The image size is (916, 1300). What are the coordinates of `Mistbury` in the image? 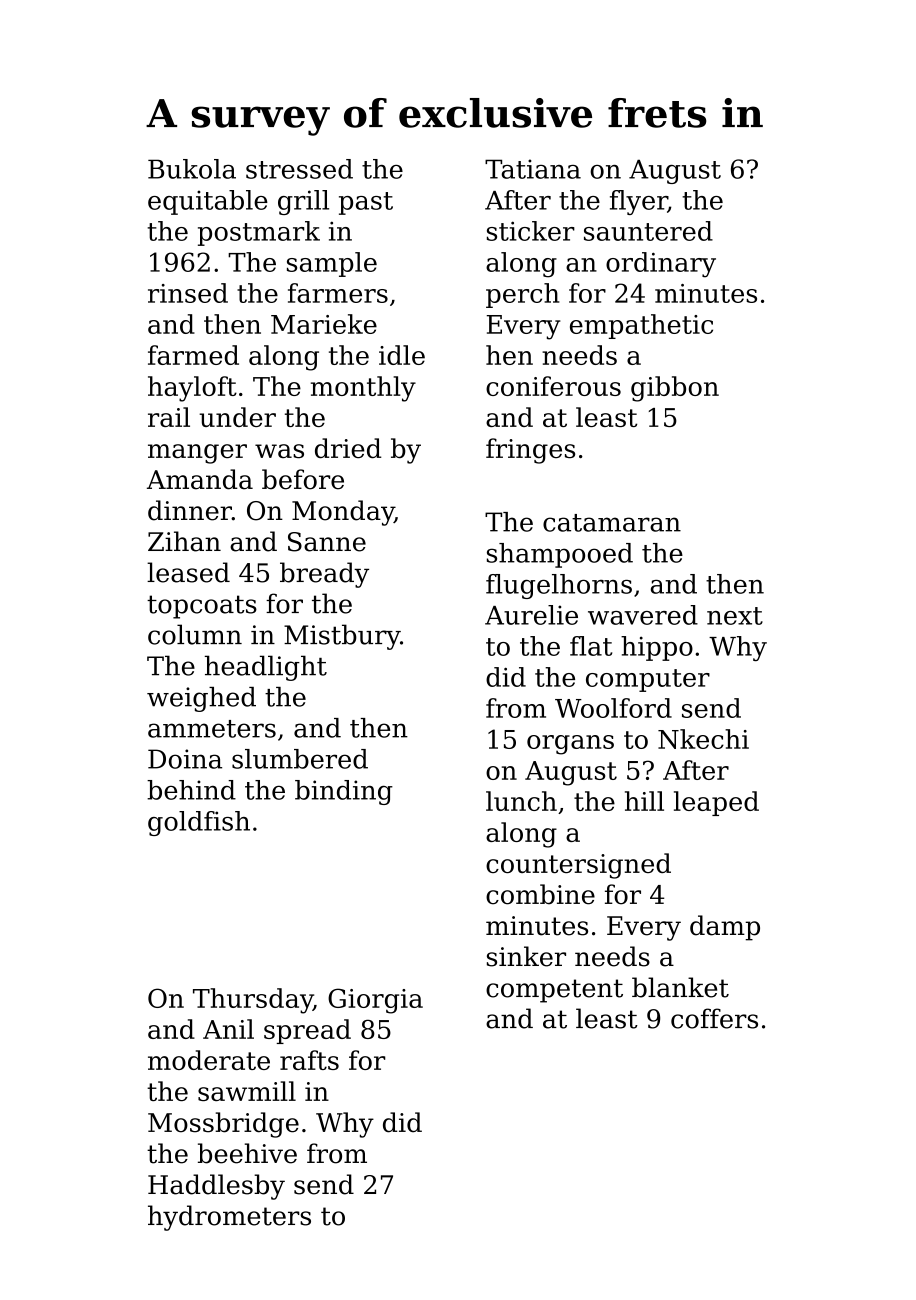 It's located at (342, 637).
